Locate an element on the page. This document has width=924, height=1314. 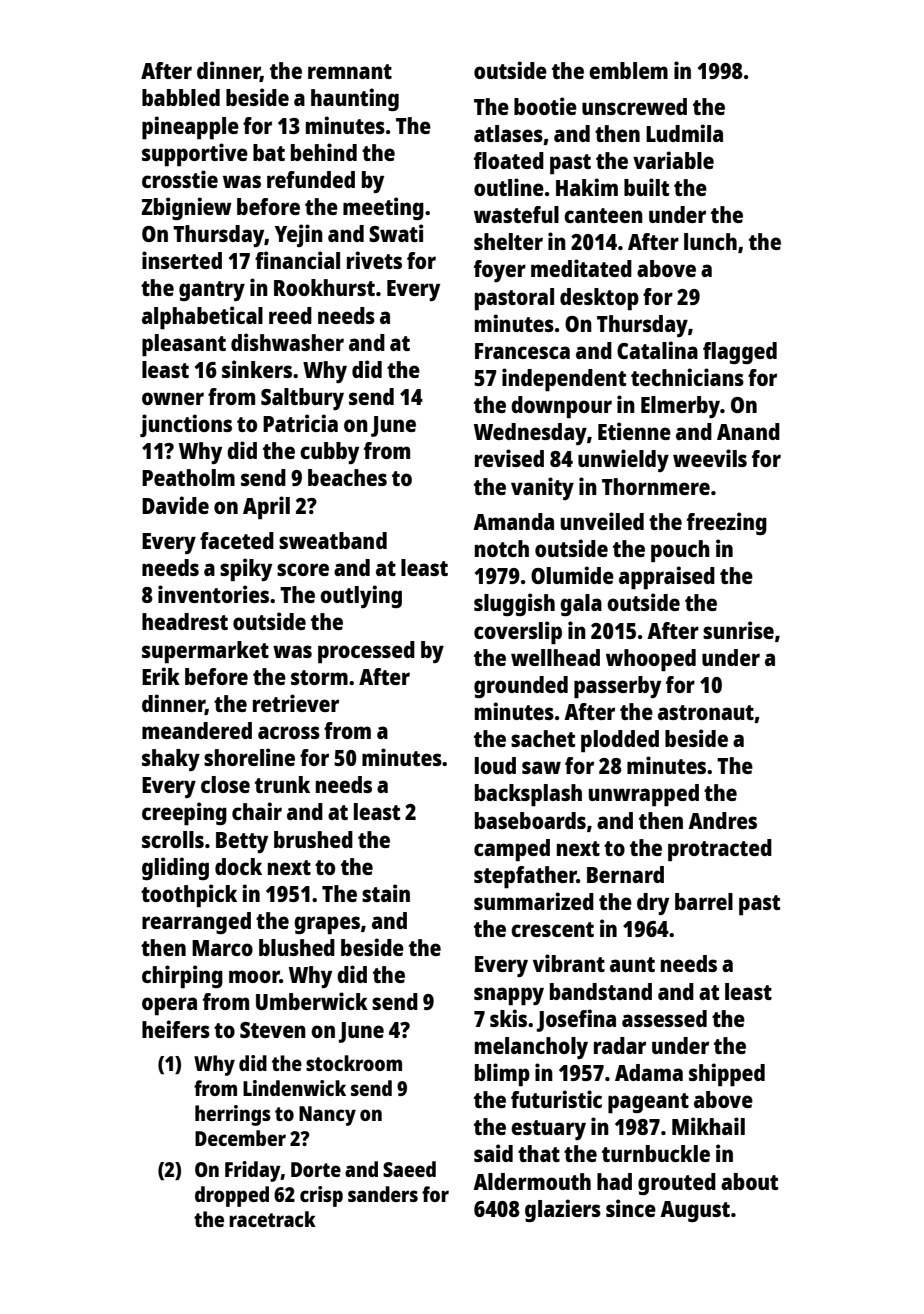
astronaut is located at coordinates (706, 712).
